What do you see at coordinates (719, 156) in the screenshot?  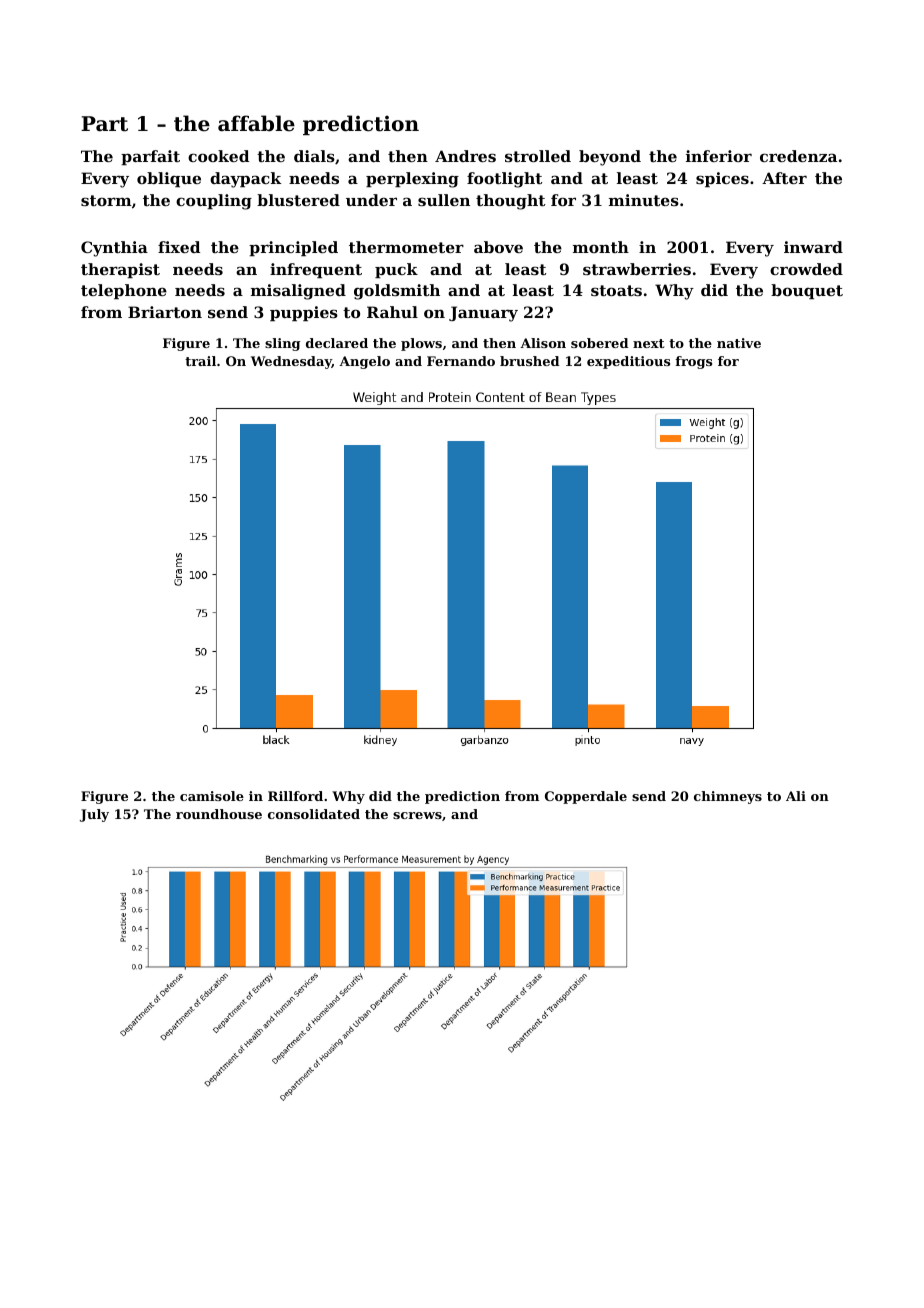 I see `inferior` at bounding box center [719, 156].
